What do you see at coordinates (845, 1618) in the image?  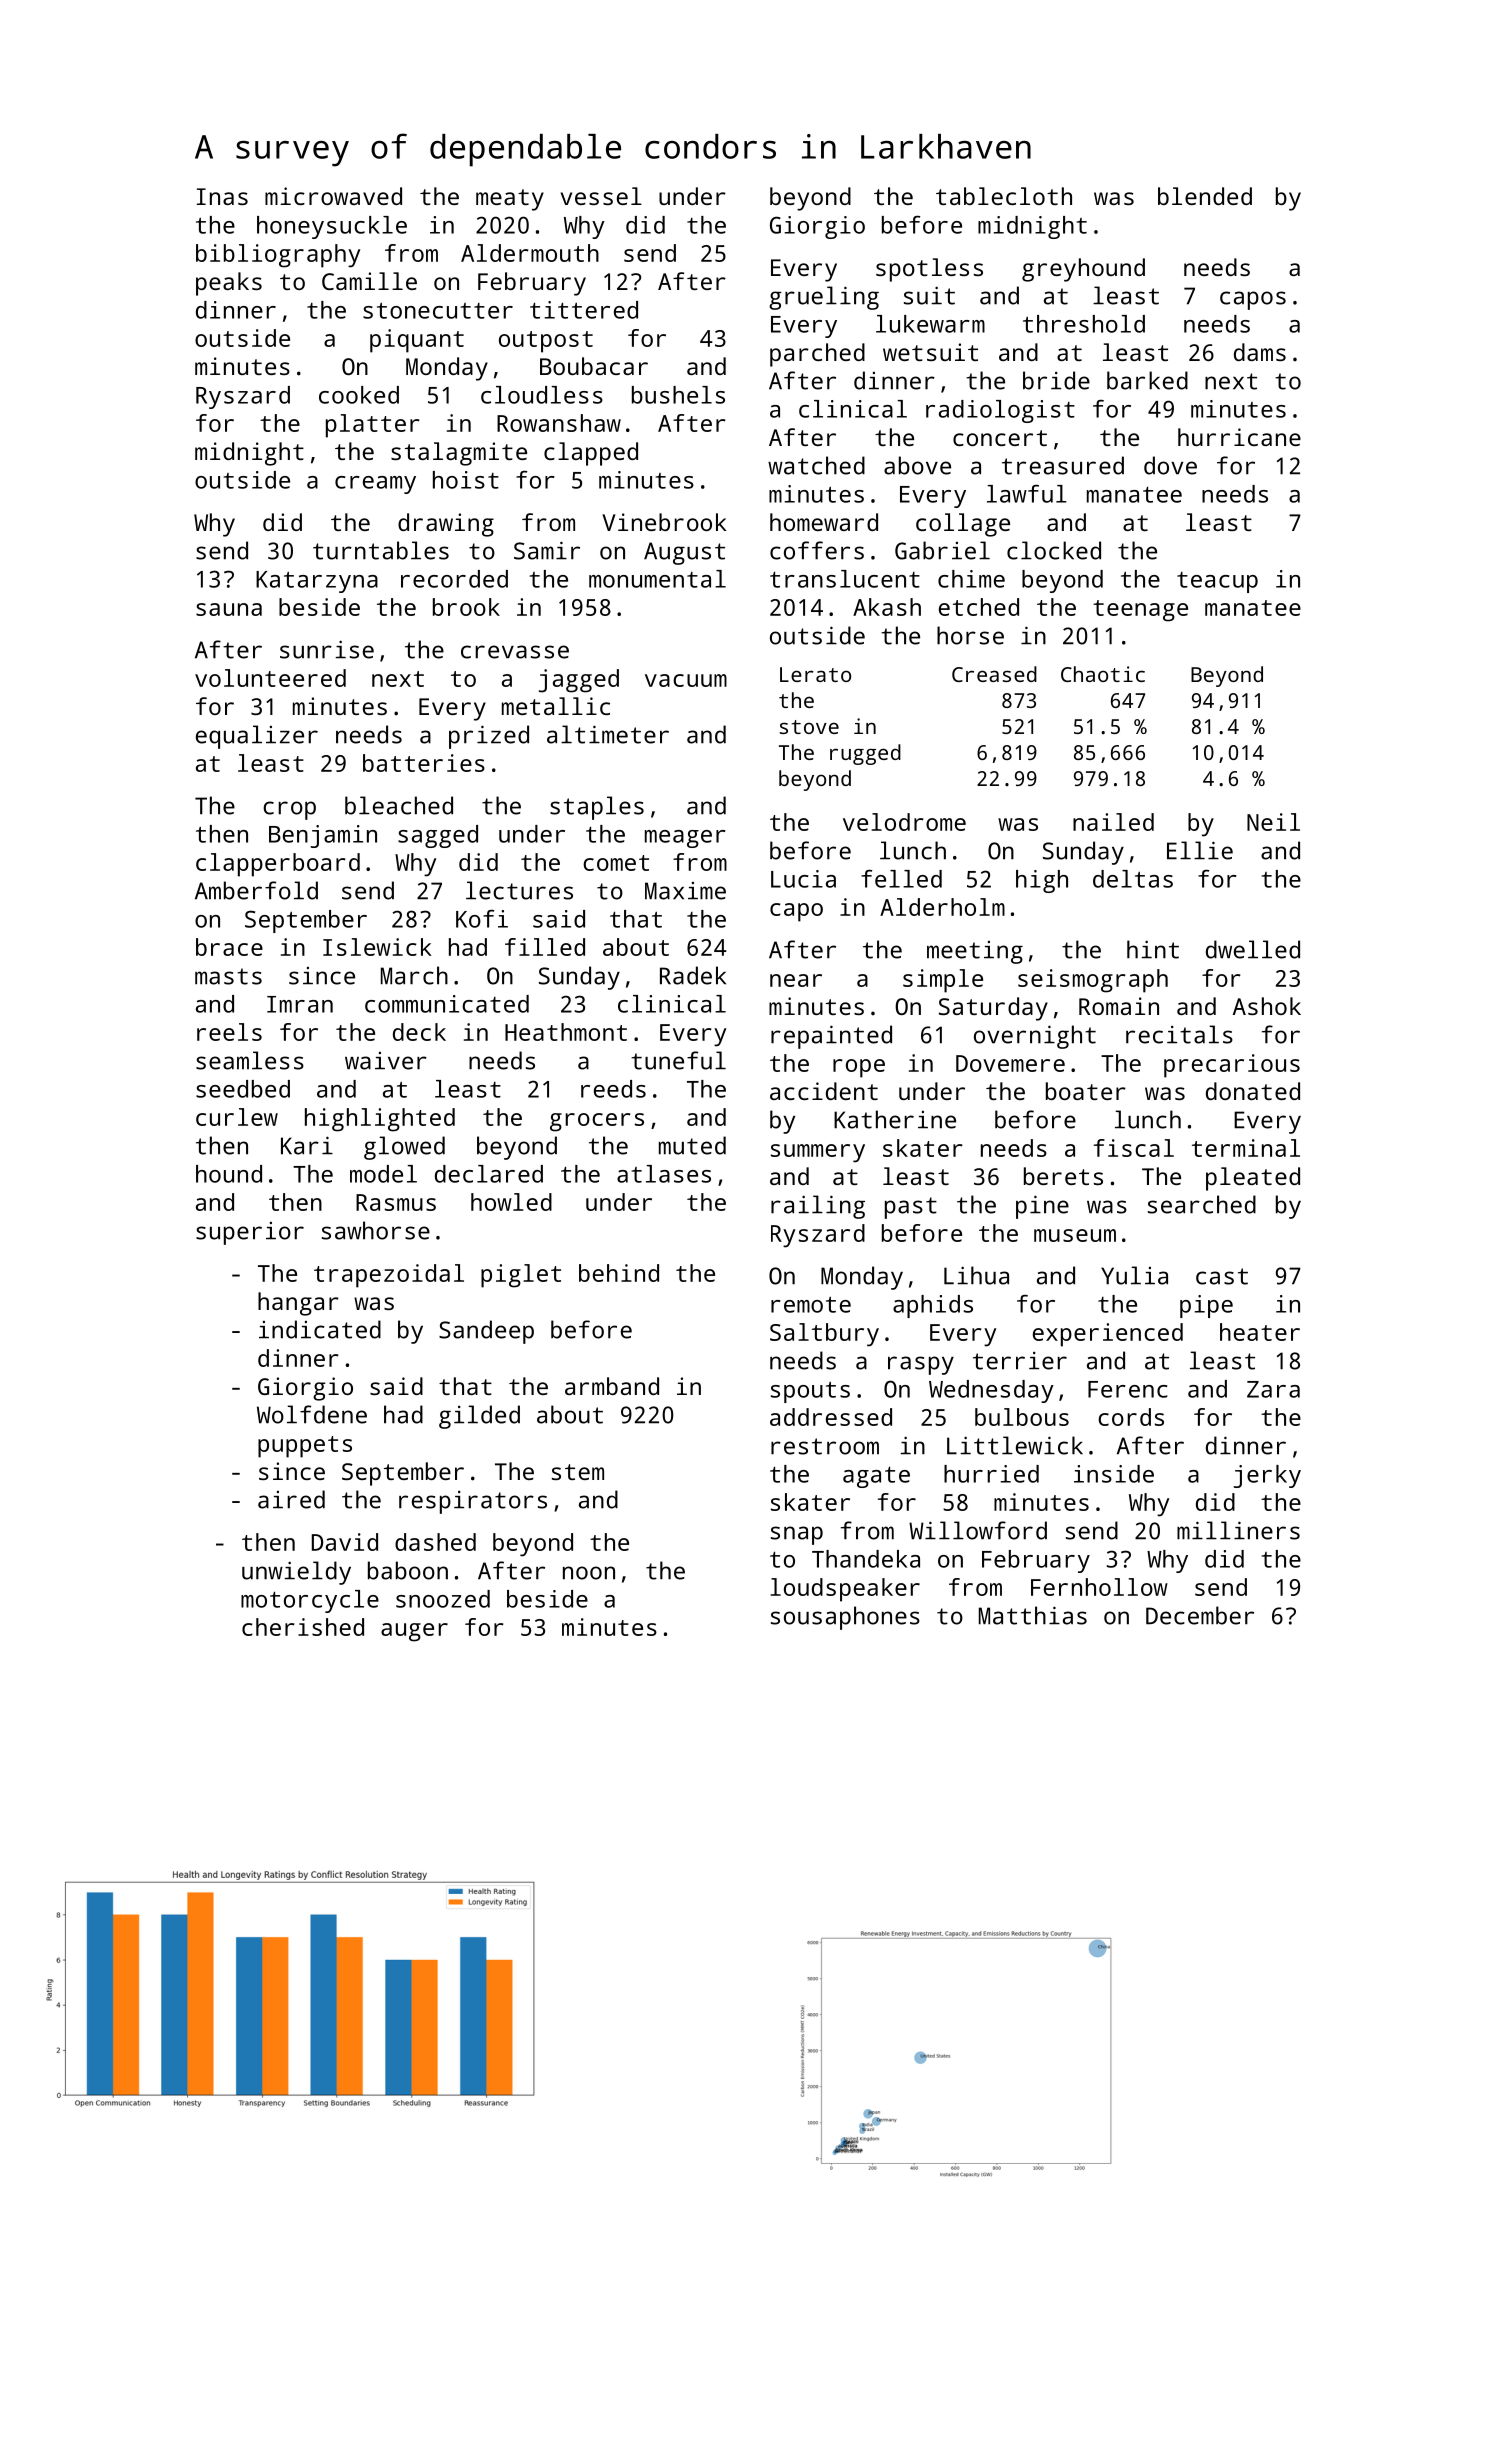 I see `sousaphones` at bounding box center [845, 1618].
